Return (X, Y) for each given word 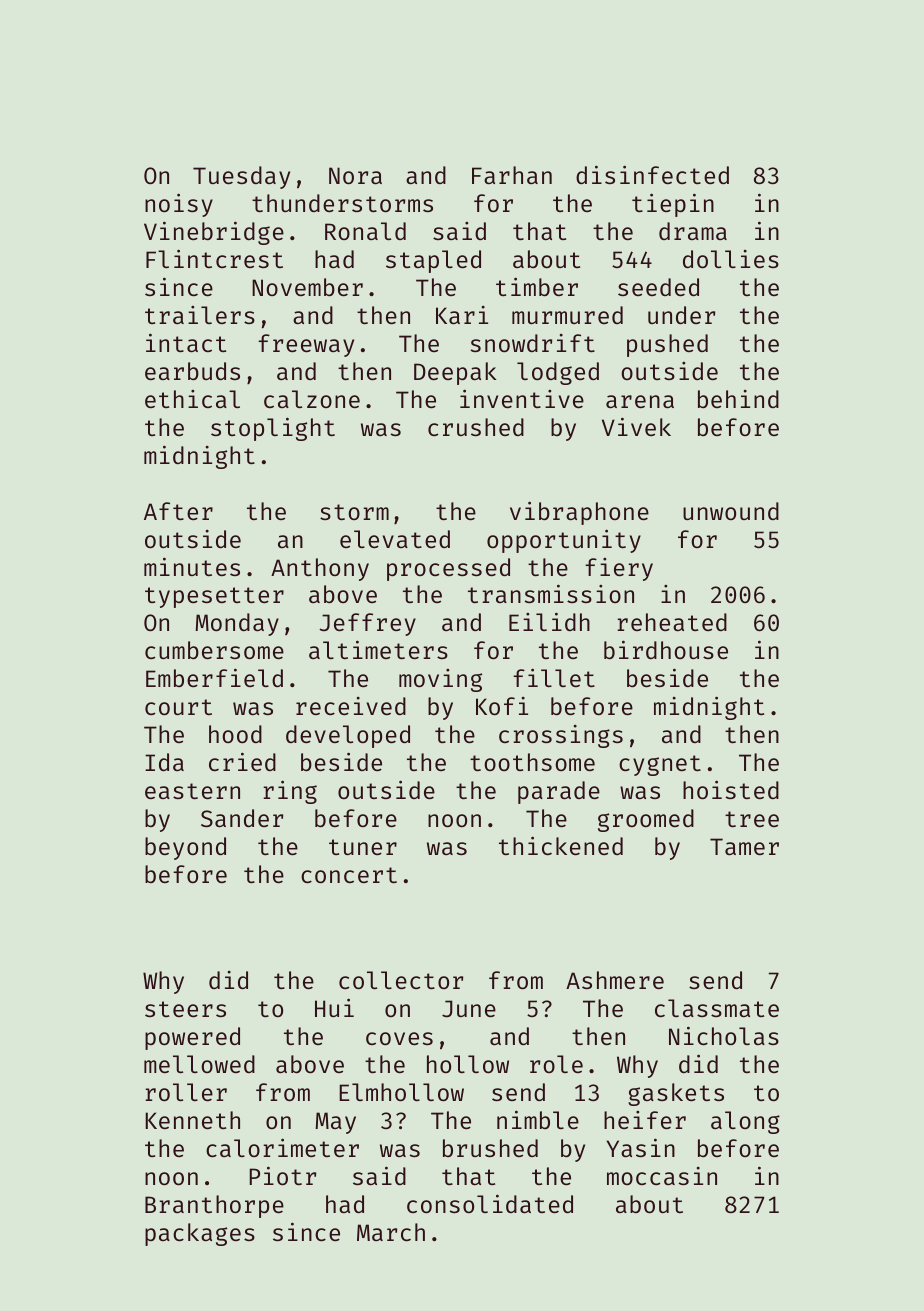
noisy (179, 205)
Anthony (320, 569)
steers (185, 1009)
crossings (561, 736)
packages (200, 1234)
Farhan (512, 175)
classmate (717, 1008)
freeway (306, 345)
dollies (731, 259)
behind (738, 399)
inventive (522, 398)
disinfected (652, 174)
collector (401, 980)
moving (440, 680)
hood (235, 734)
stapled (433, 261)
